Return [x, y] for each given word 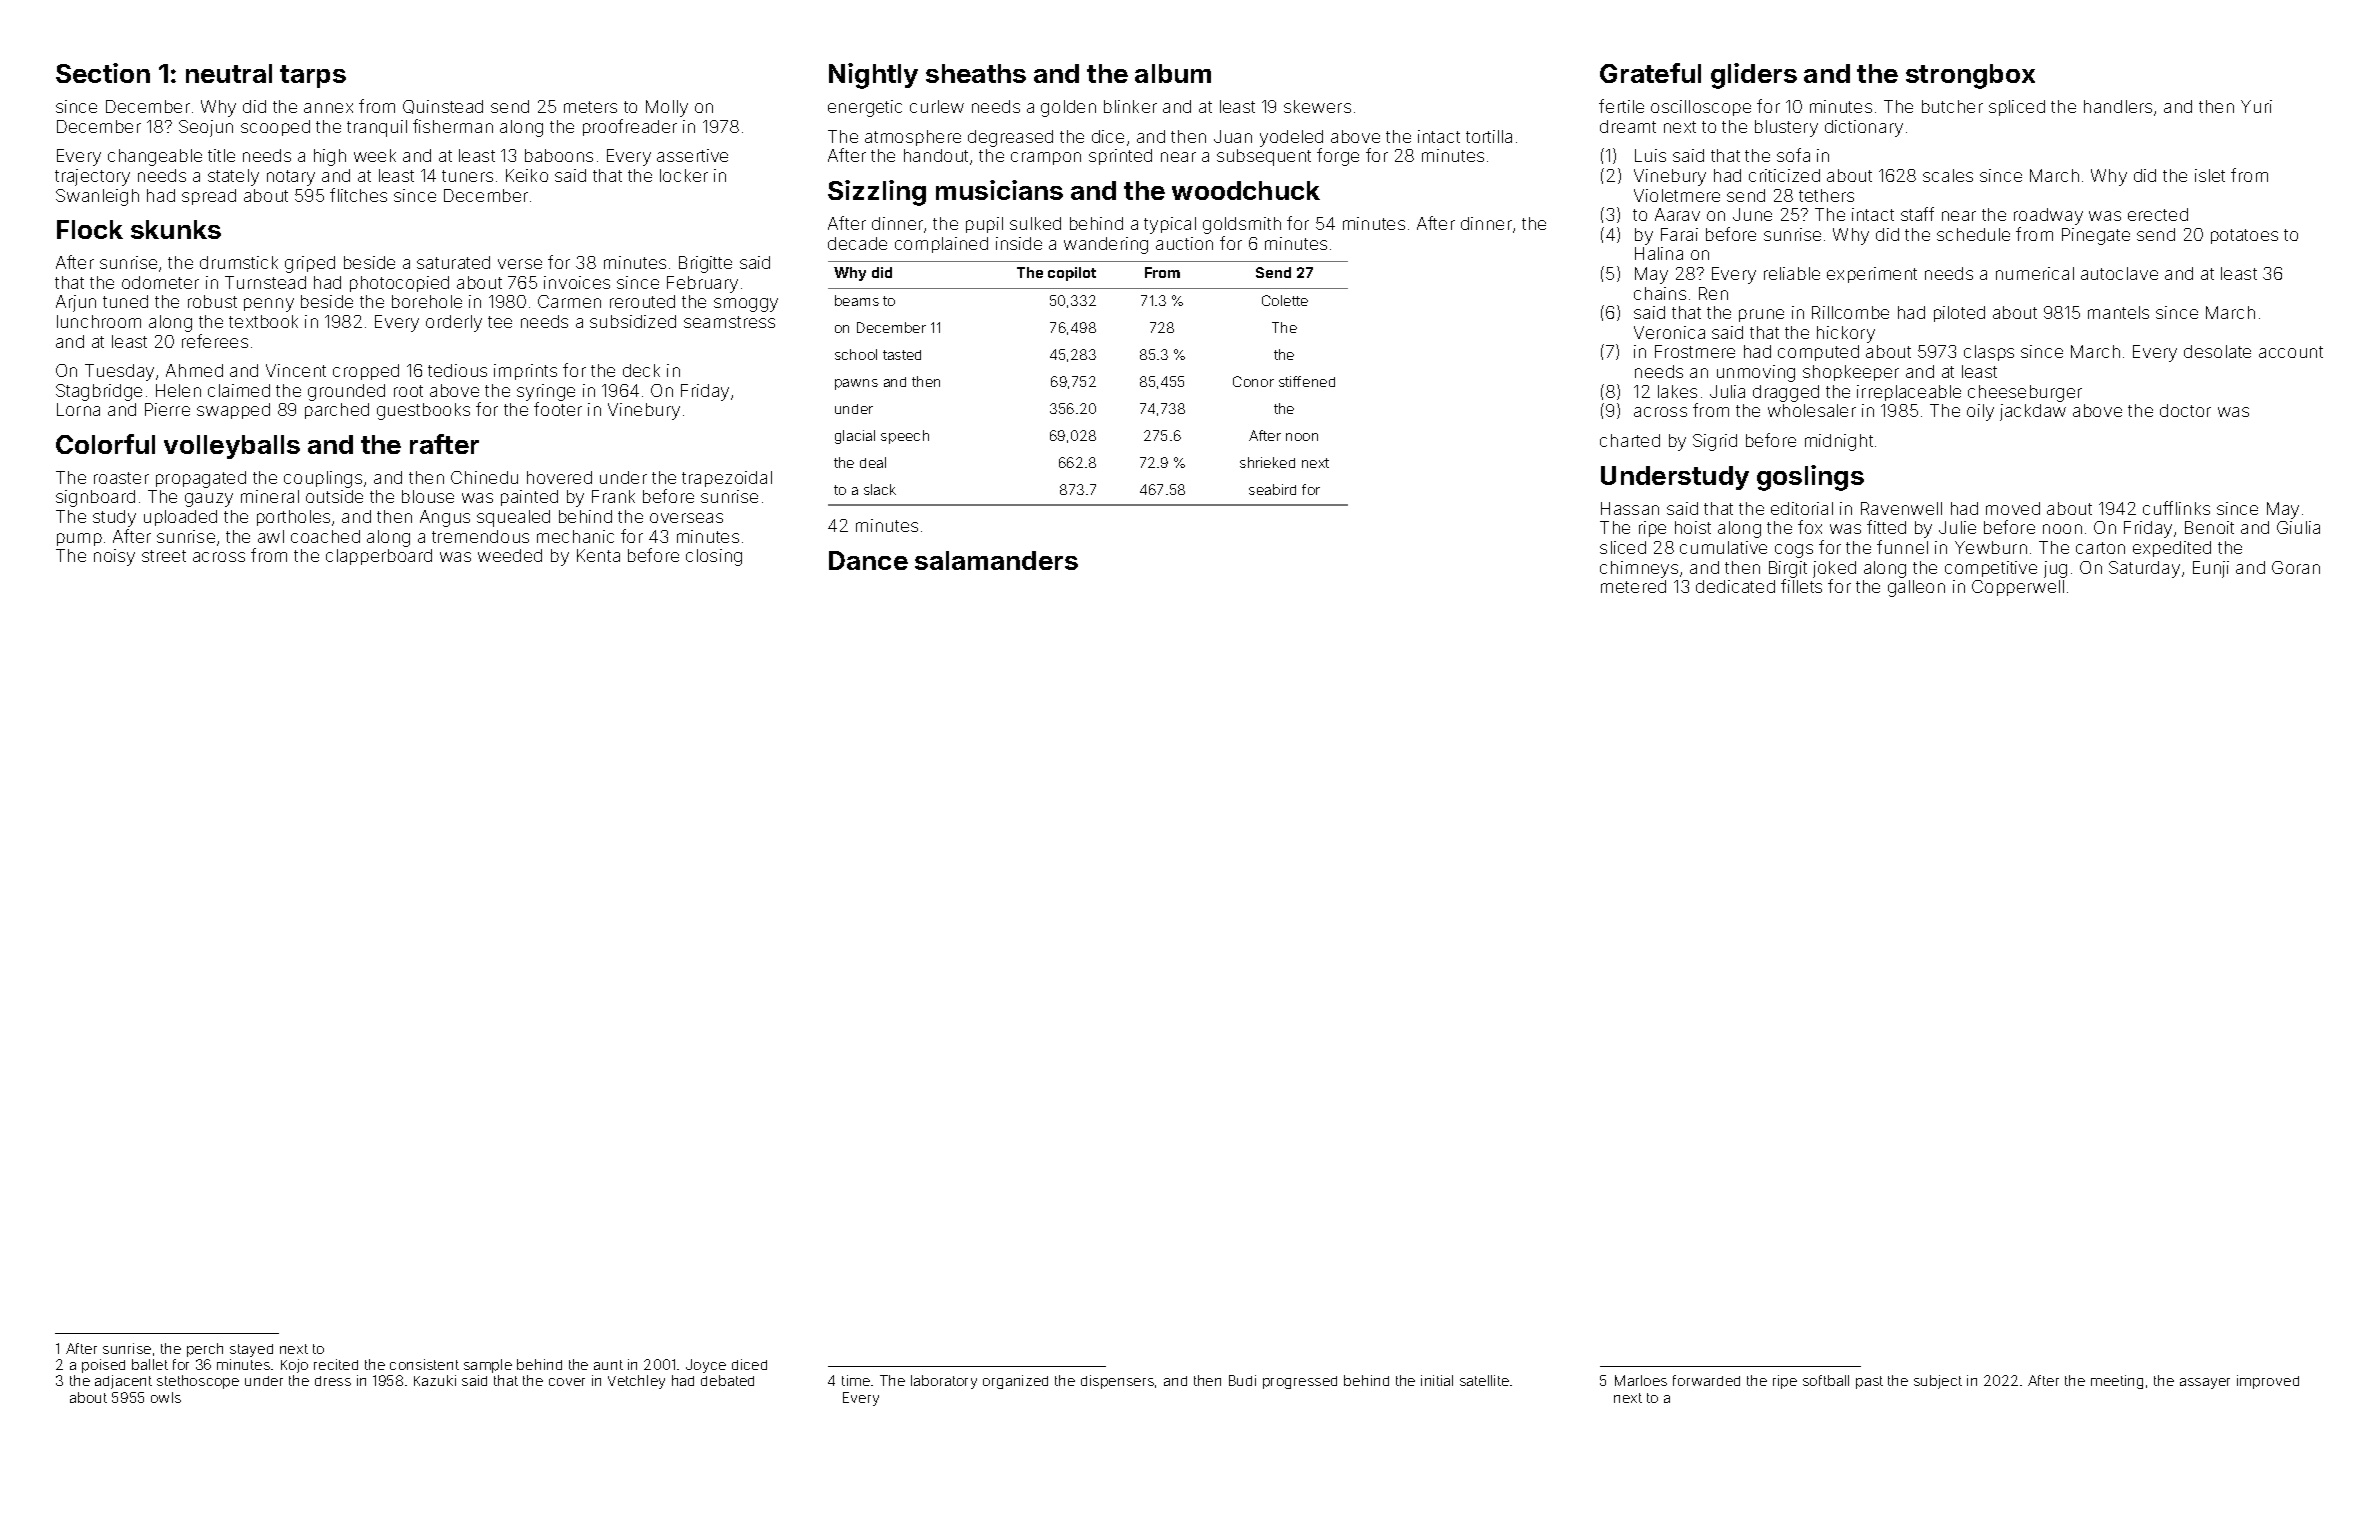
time [856, 1380]
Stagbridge [99, 392]
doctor [2185, 410]
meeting [2117, 1382]
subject [1938, 1382]
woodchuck [1246, 190]
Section [103, 73]
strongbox [1970, 76]
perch [205, 1350]
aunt [608, 1365]
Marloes [1641, 1380]
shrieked [1267, 462]
